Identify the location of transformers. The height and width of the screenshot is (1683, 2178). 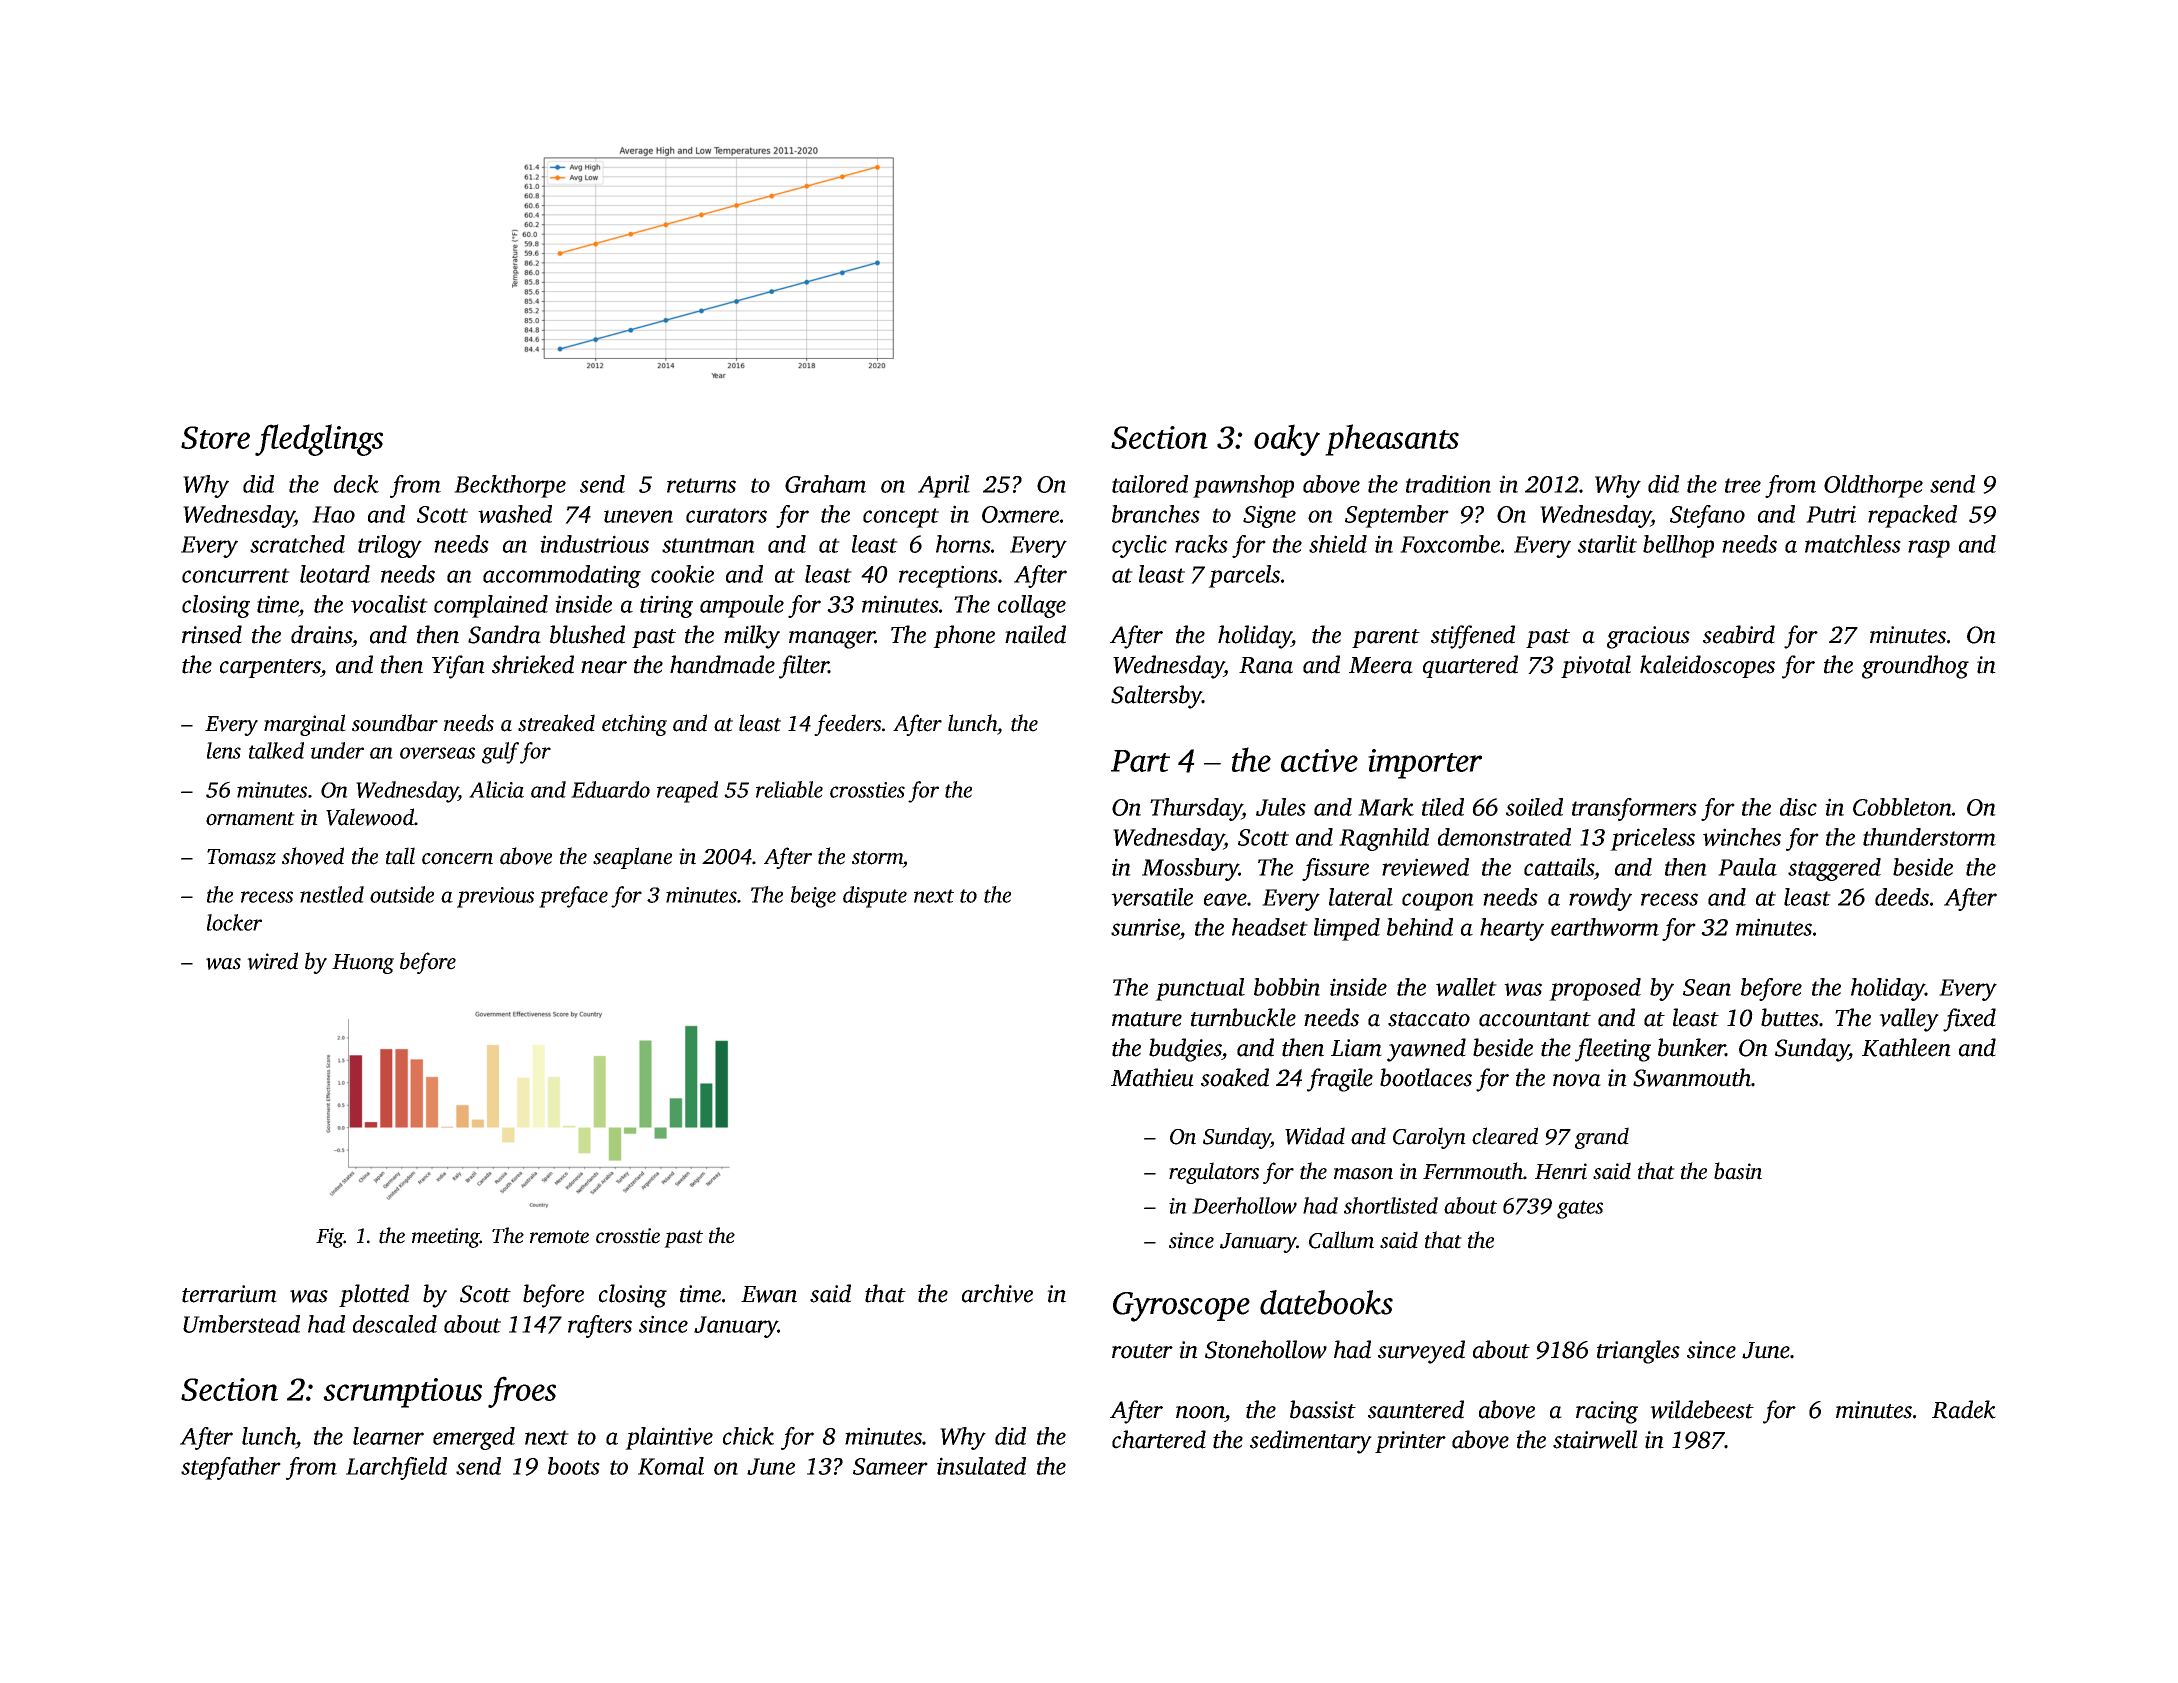
(1634, 809).
